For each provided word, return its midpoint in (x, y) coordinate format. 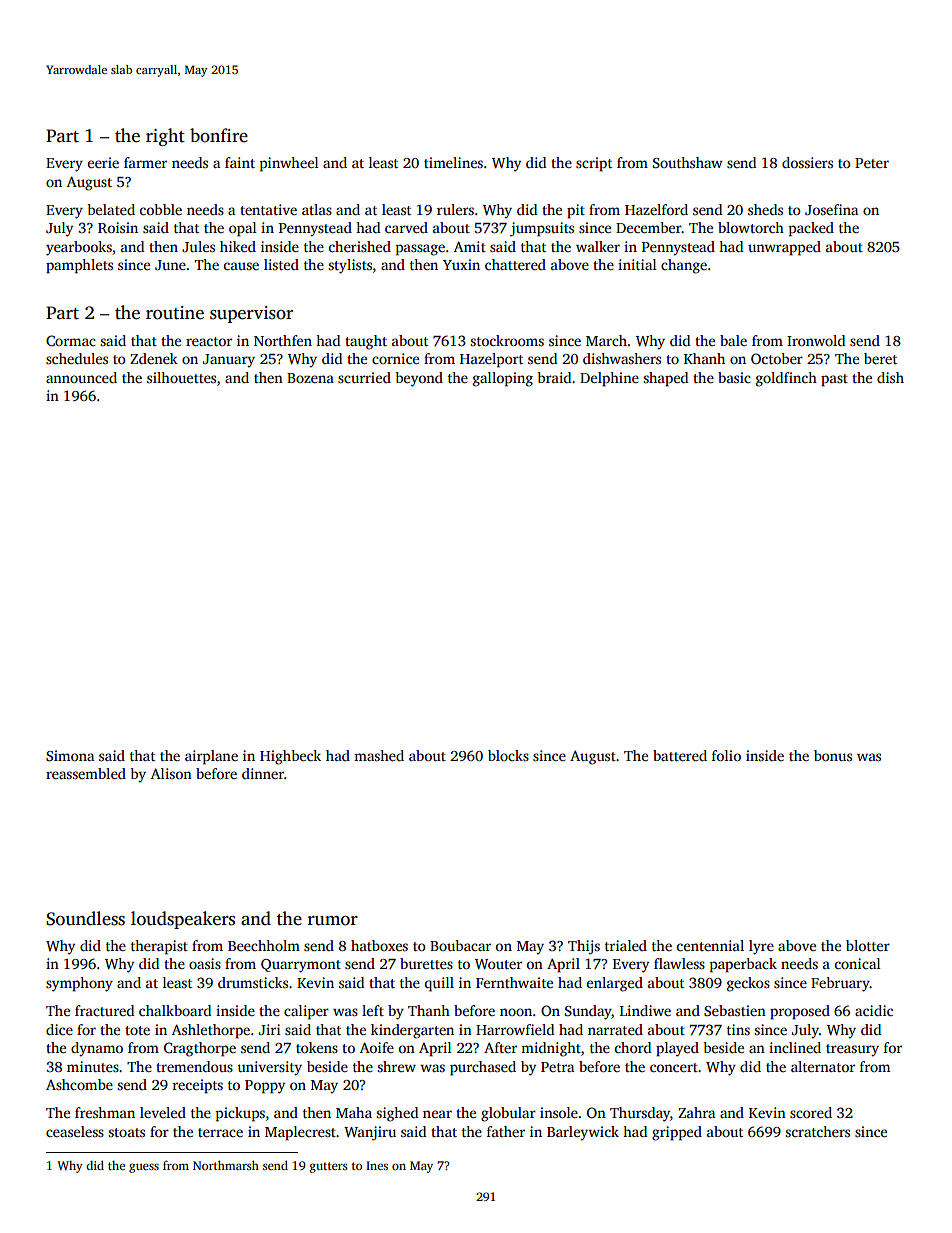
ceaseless (75, 1131)
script (594, 164)
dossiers (807, 162)
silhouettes (181, 377)
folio (726, 755)
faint (240, 162)
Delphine (609, 379)
